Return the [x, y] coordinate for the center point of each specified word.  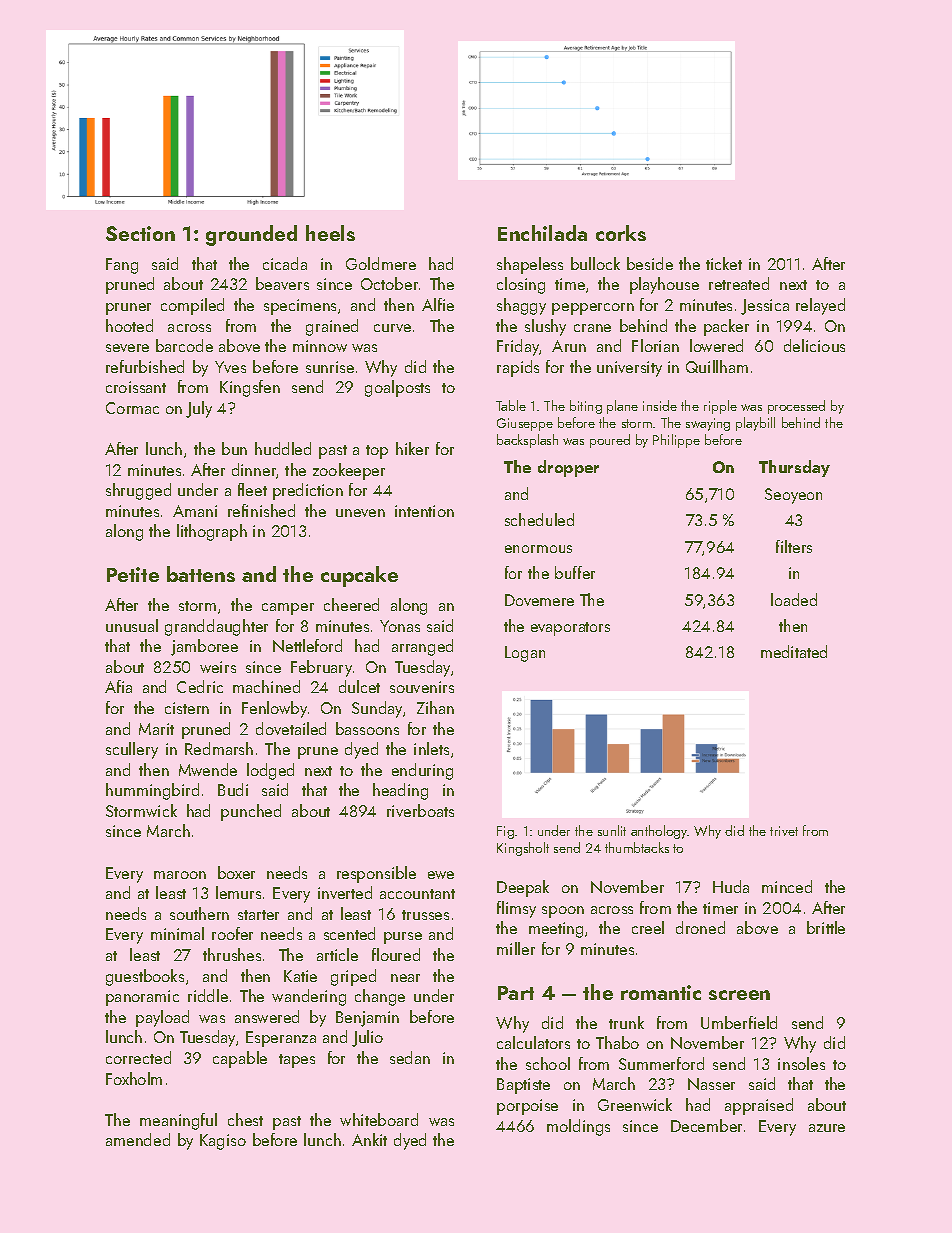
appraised [759, 1106]
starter [258, 915]
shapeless [530, 265]
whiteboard [379, 1119]
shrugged [138, 491]
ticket [724, 263]
